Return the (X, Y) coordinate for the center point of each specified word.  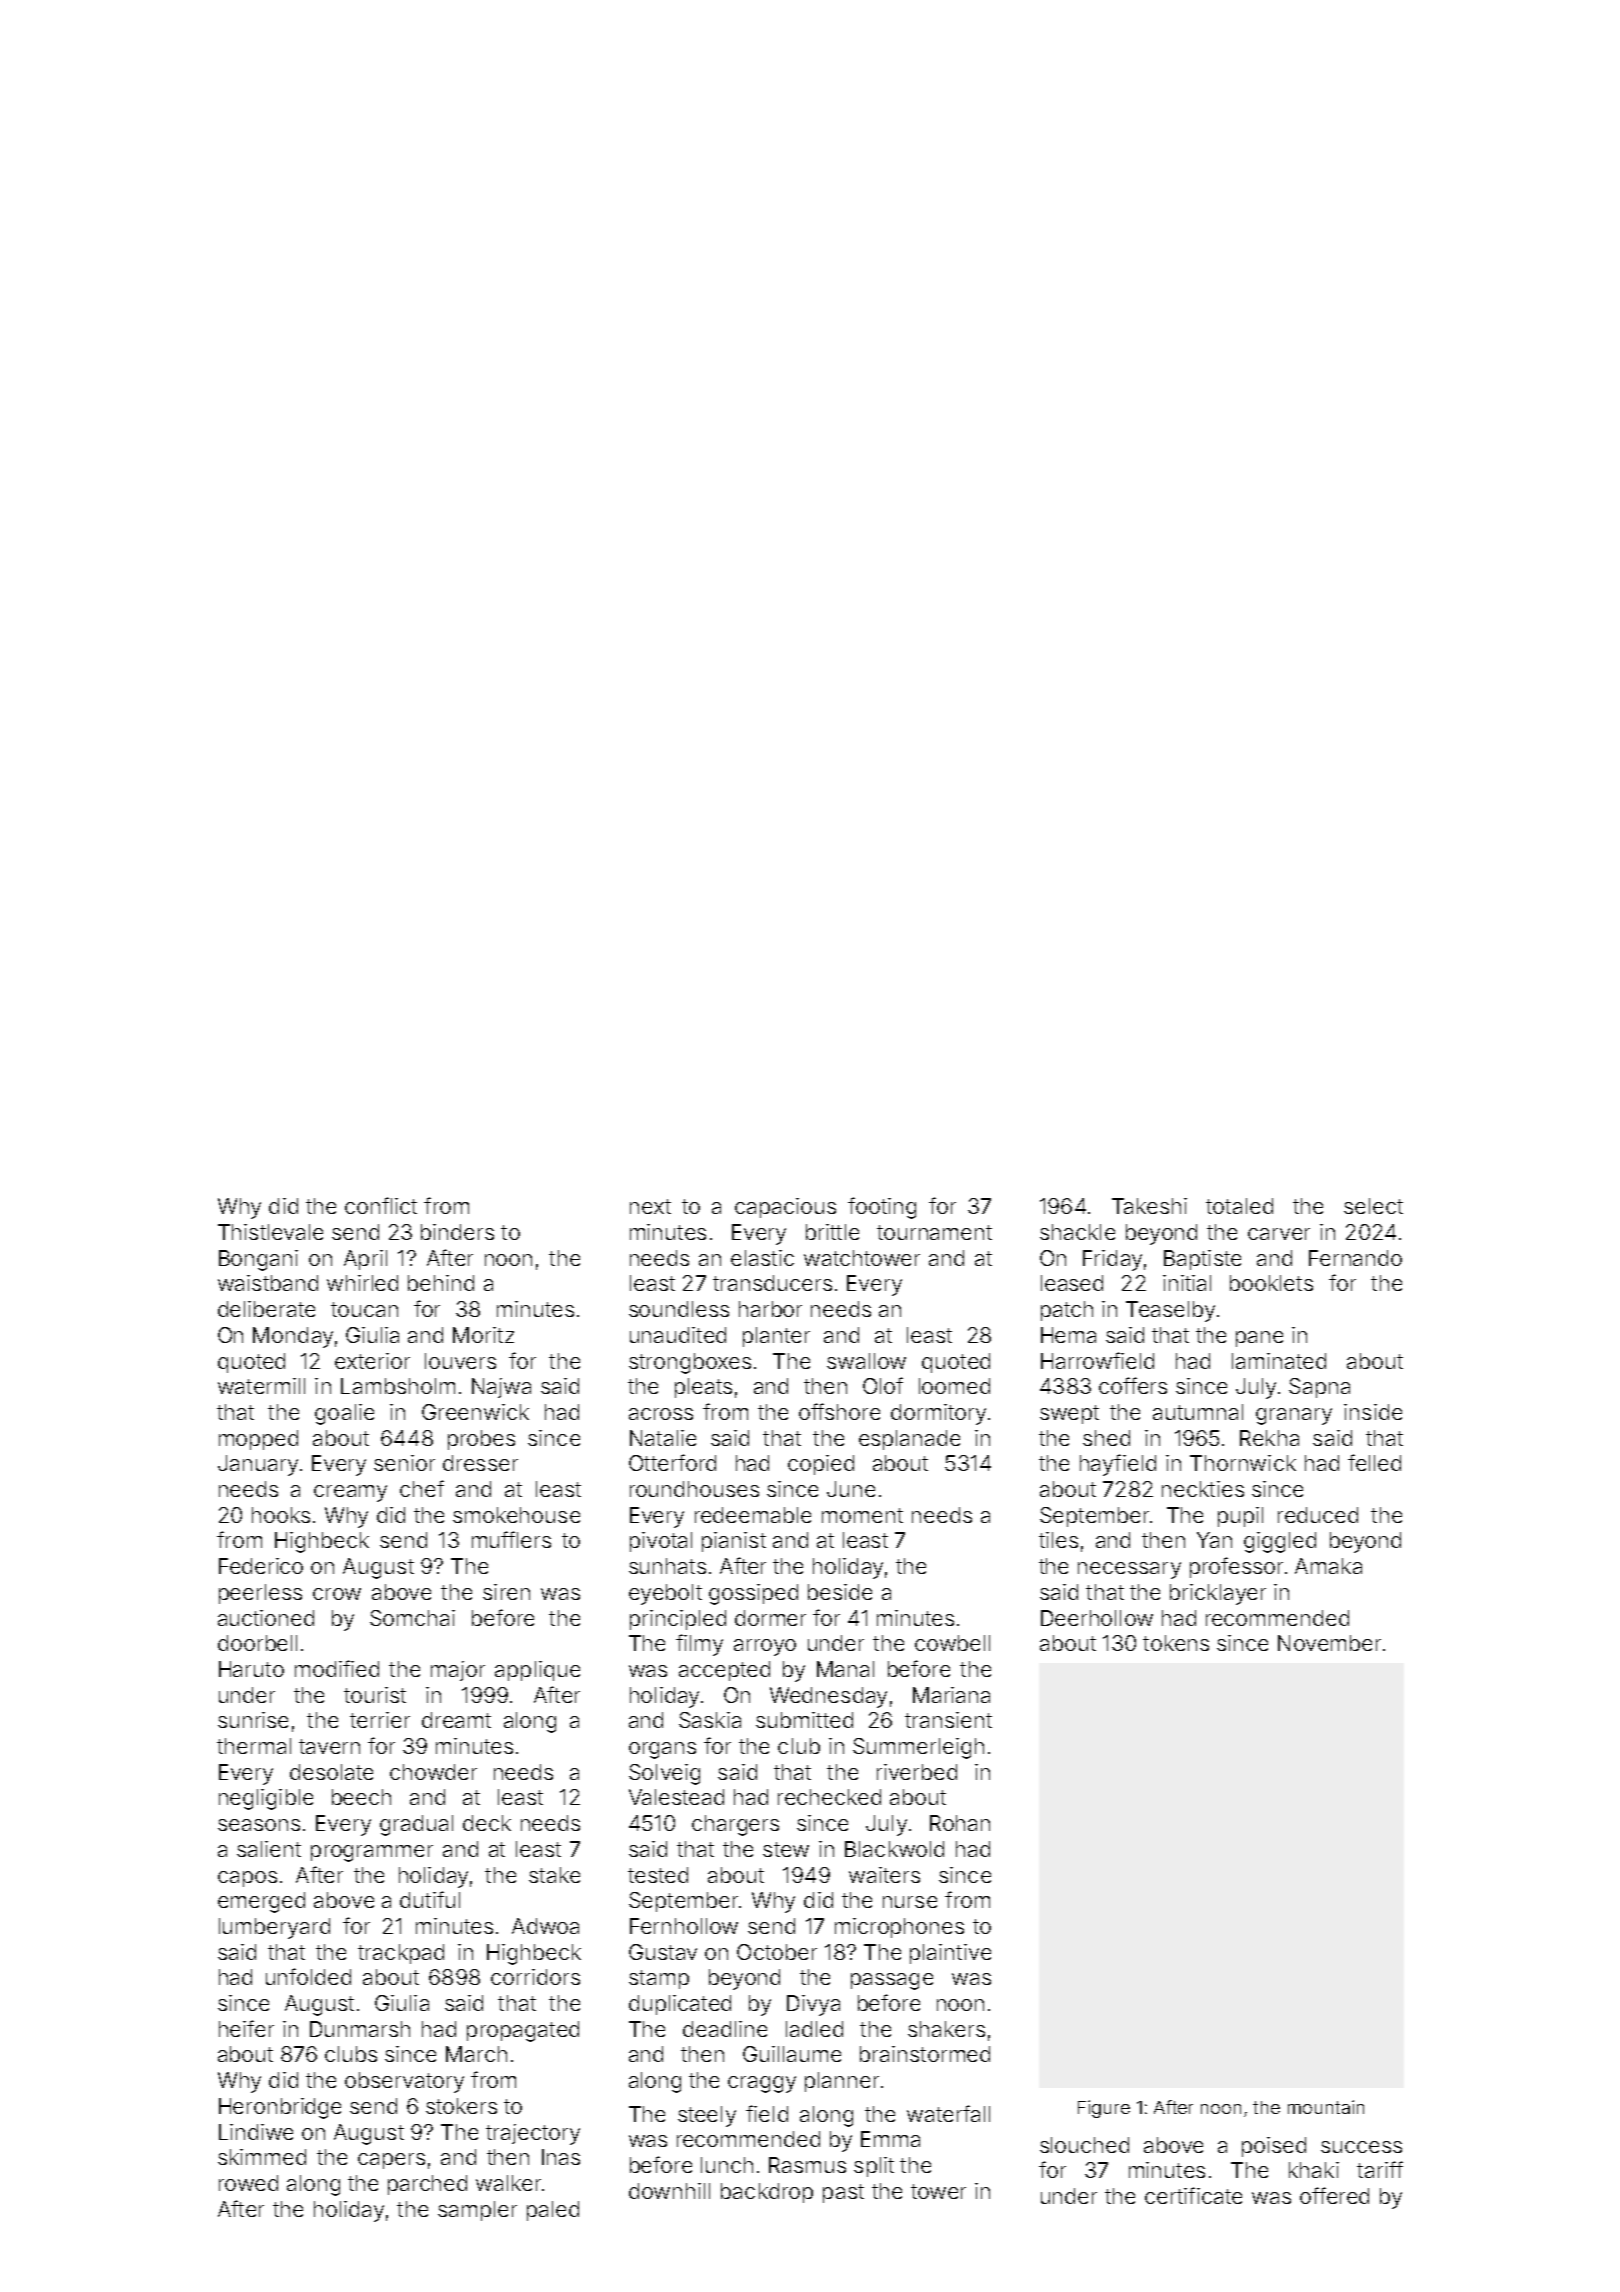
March (476, 2054)
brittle (832, 1232)
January (258, 1465)
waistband (268, 1283)
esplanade (909, 1440)
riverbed (917, 1772)
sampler (477, 2211)
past (843, 2193)
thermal (254, 1746)
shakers (946, 2029)
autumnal (1198, 1412)
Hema (1068, 1335)
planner (842, 2082)
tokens (1176, 1643)
